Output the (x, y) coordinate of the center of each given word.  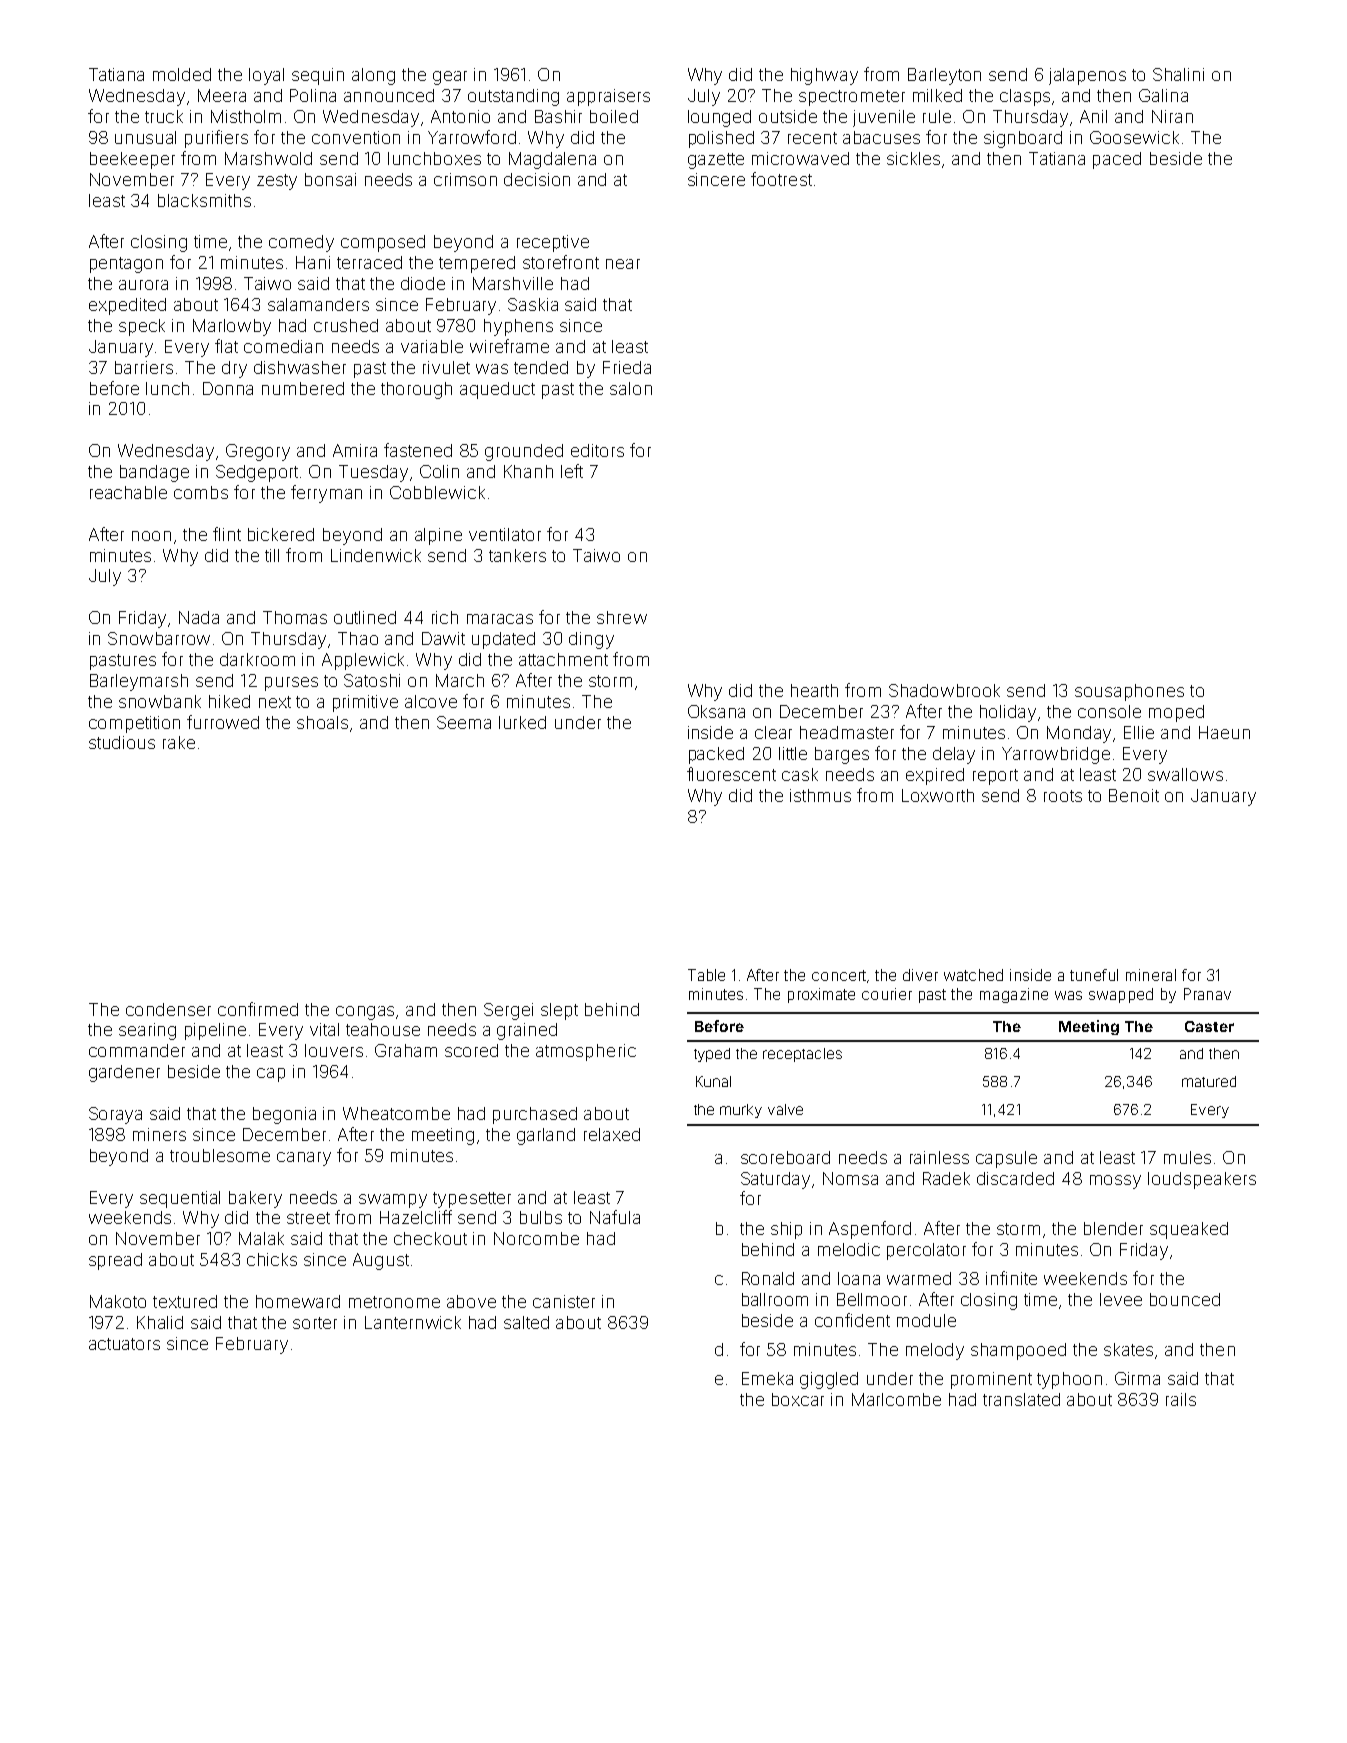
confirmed (258, 1009)
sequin (318, 76)
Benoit (1134, 795)
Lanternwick (413, 1322)
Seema (464, 722)
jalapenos (1087, 76)
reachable (128, 492)
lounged (719, 118)
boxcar (798, 1399)
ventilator (505, 534)
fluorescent (731, 774)
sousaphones (1129, 692)
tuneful (1094, 975)
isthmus (820, 795)
